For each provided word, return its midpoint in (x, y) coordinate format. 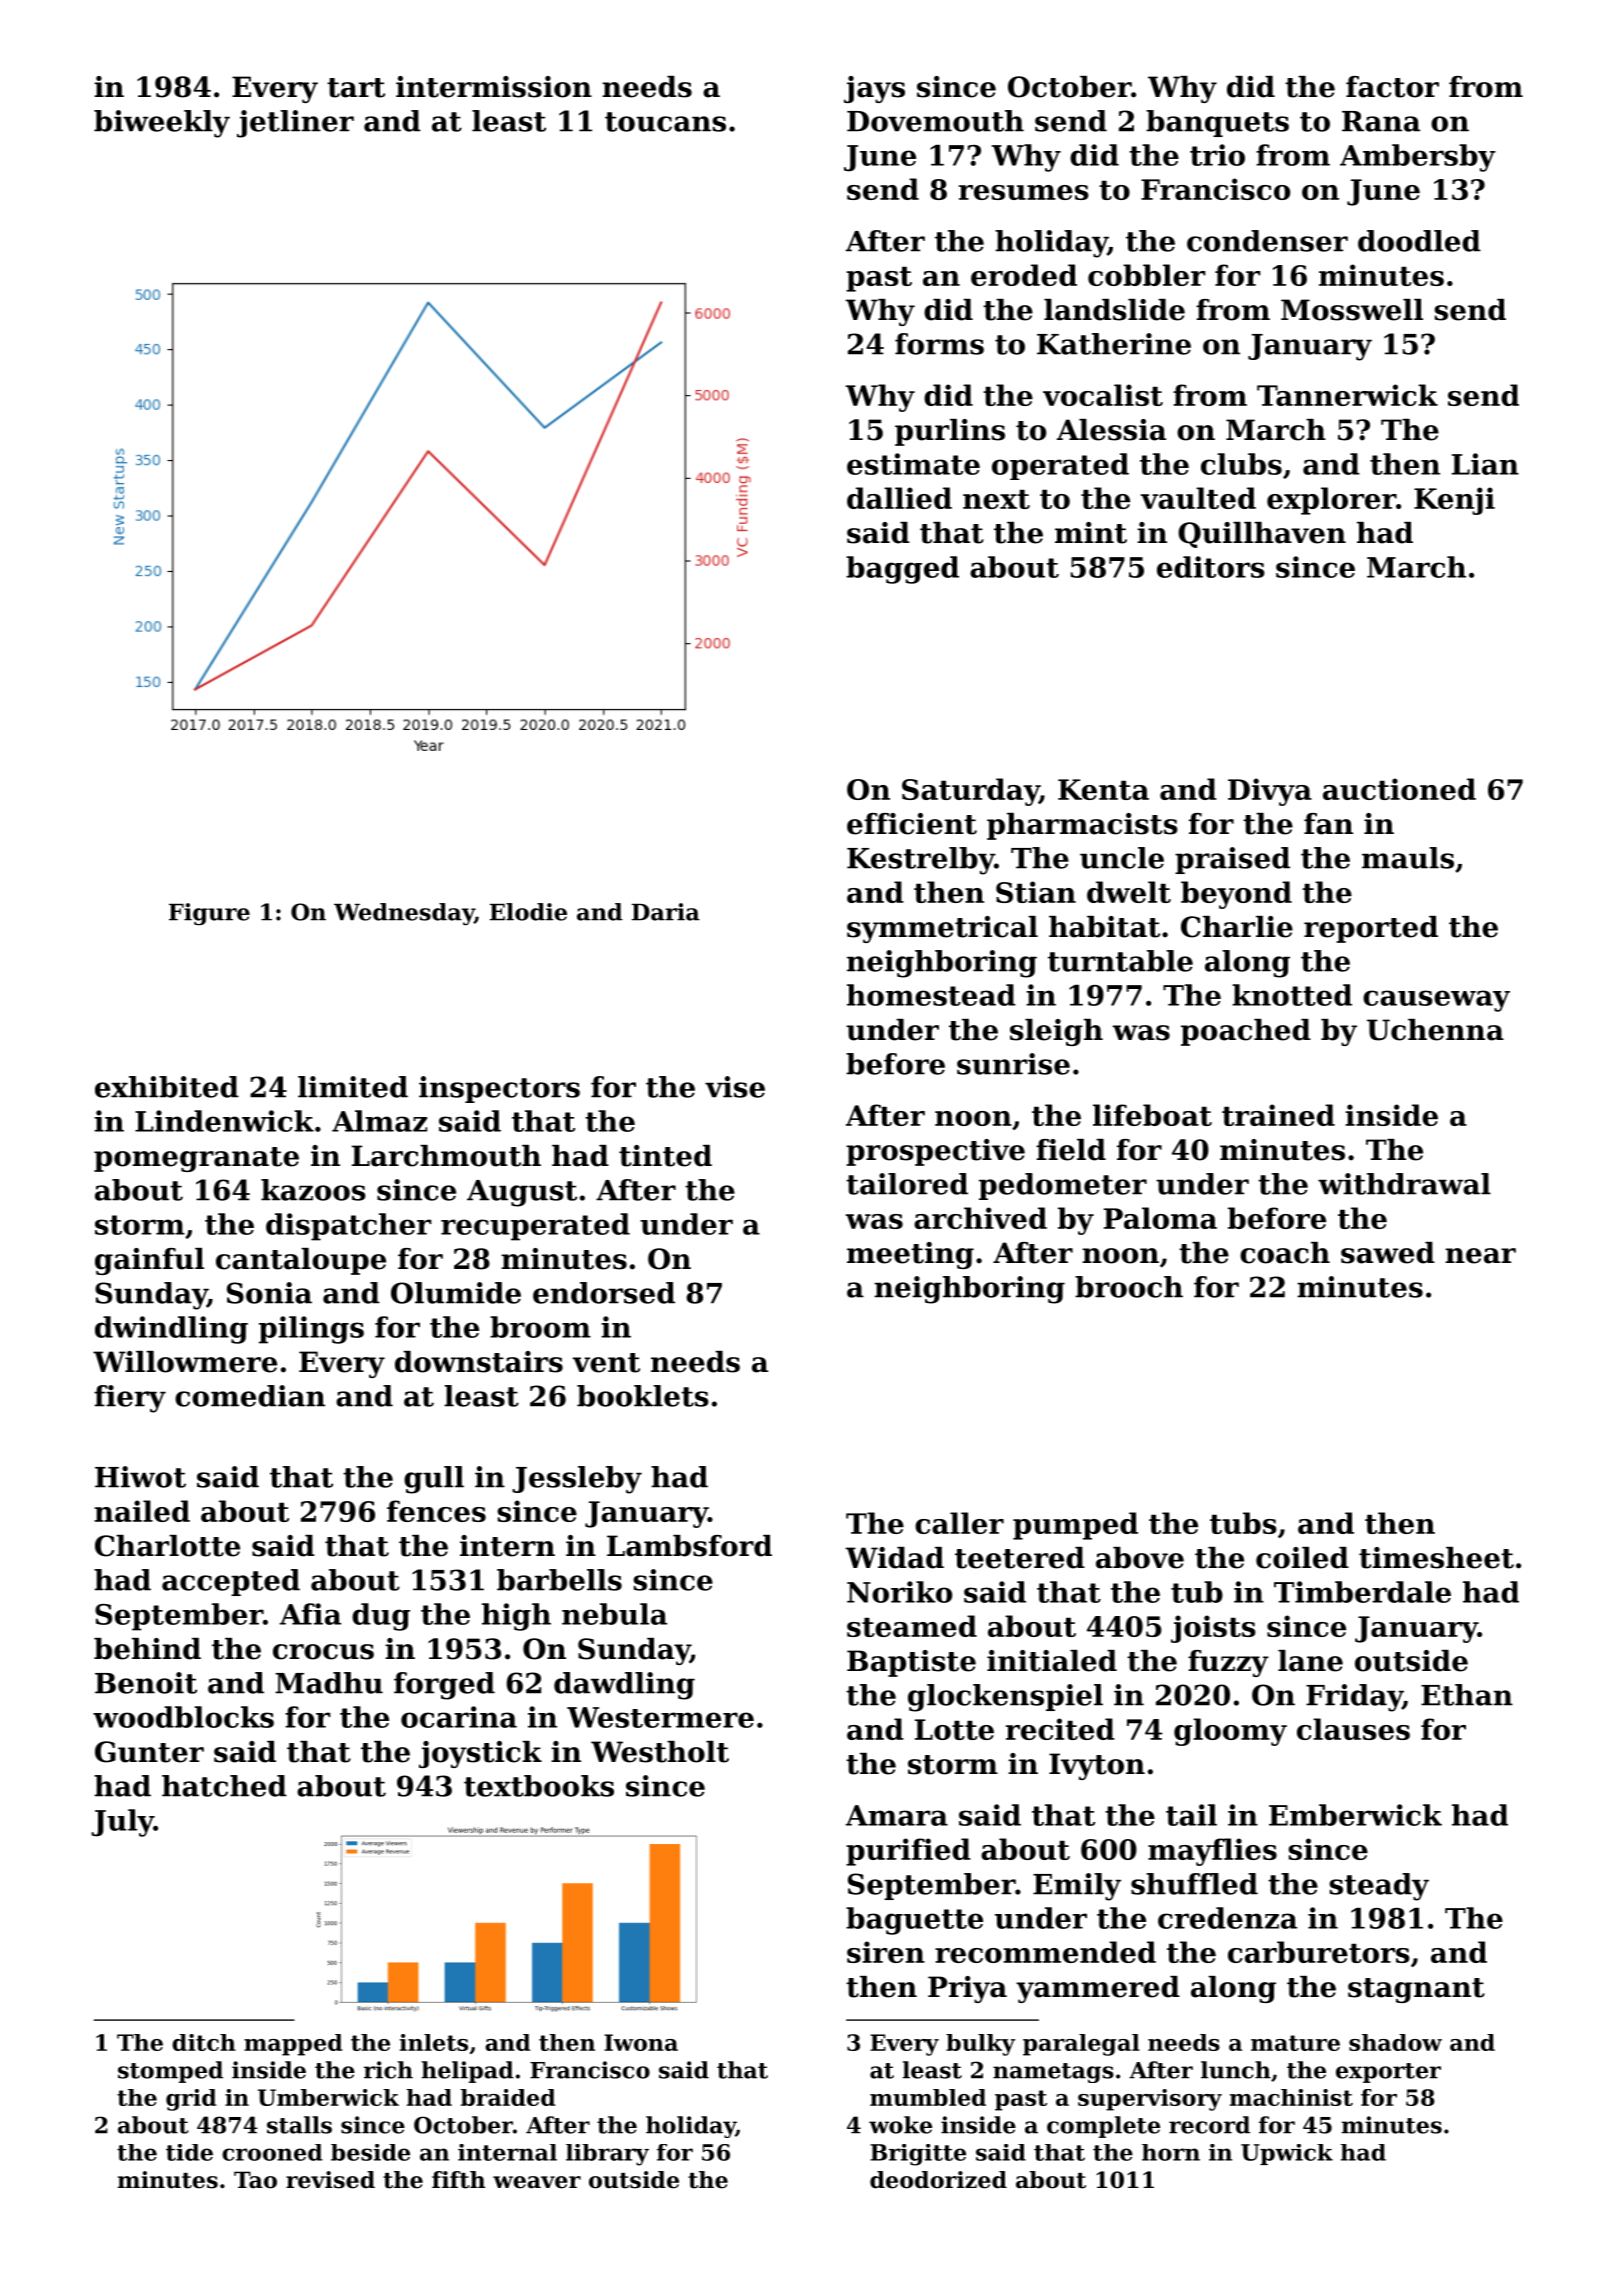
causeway (1436, 1001)
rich (388, 2070)
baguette (914, 1921)
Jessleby (577, 1480)
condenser (1267, 241)
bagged (902, 570)
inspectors (499, 1089)
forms (939, 344)
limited (353, 1087)
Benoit (146, 1683)
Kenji (1454, 501)
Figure (209, 914)
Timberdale (1362, 1592)
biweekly (162, 124)
